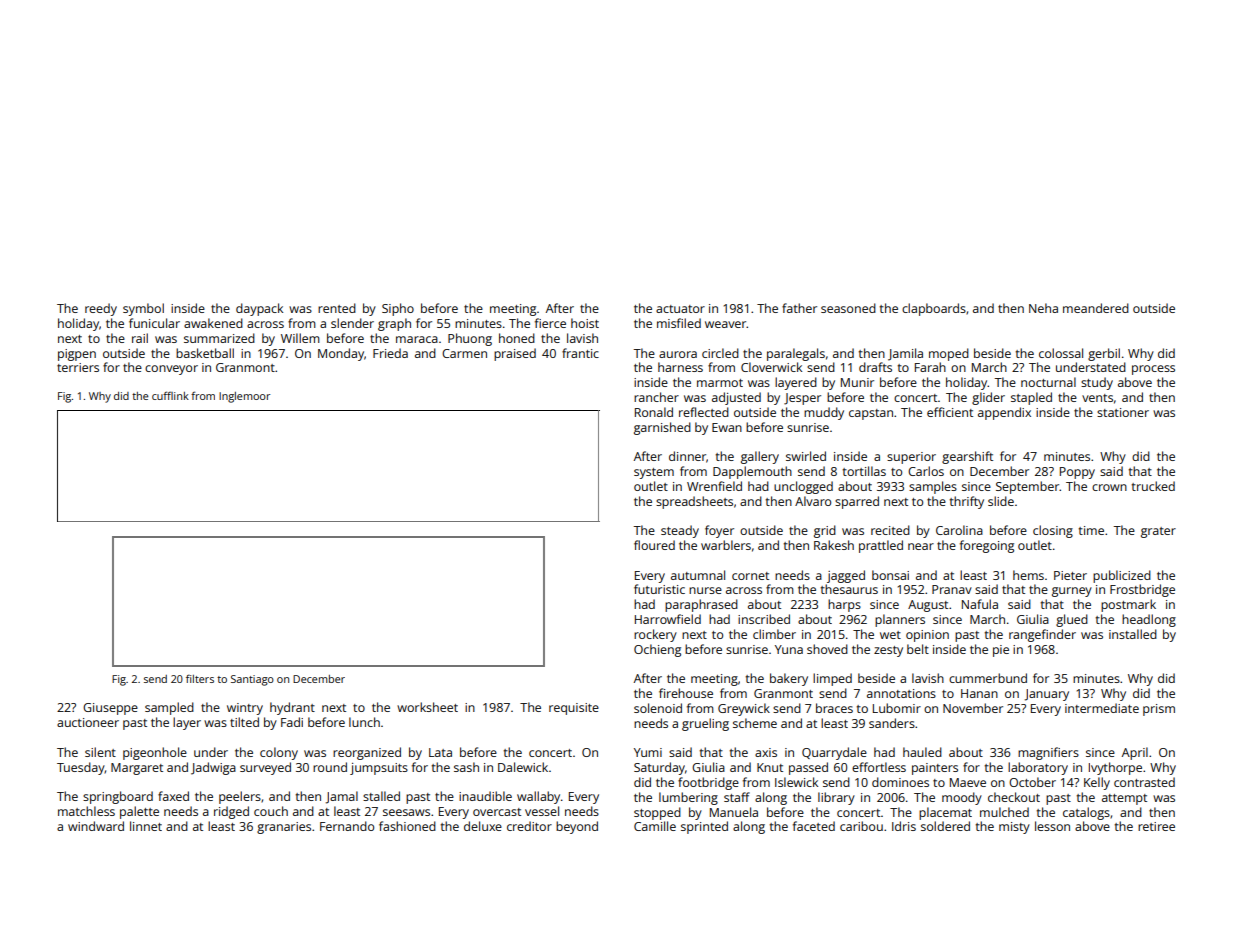 The height and width of the image is (952, 1233). I want to click on bakery, so click(789, 679).
